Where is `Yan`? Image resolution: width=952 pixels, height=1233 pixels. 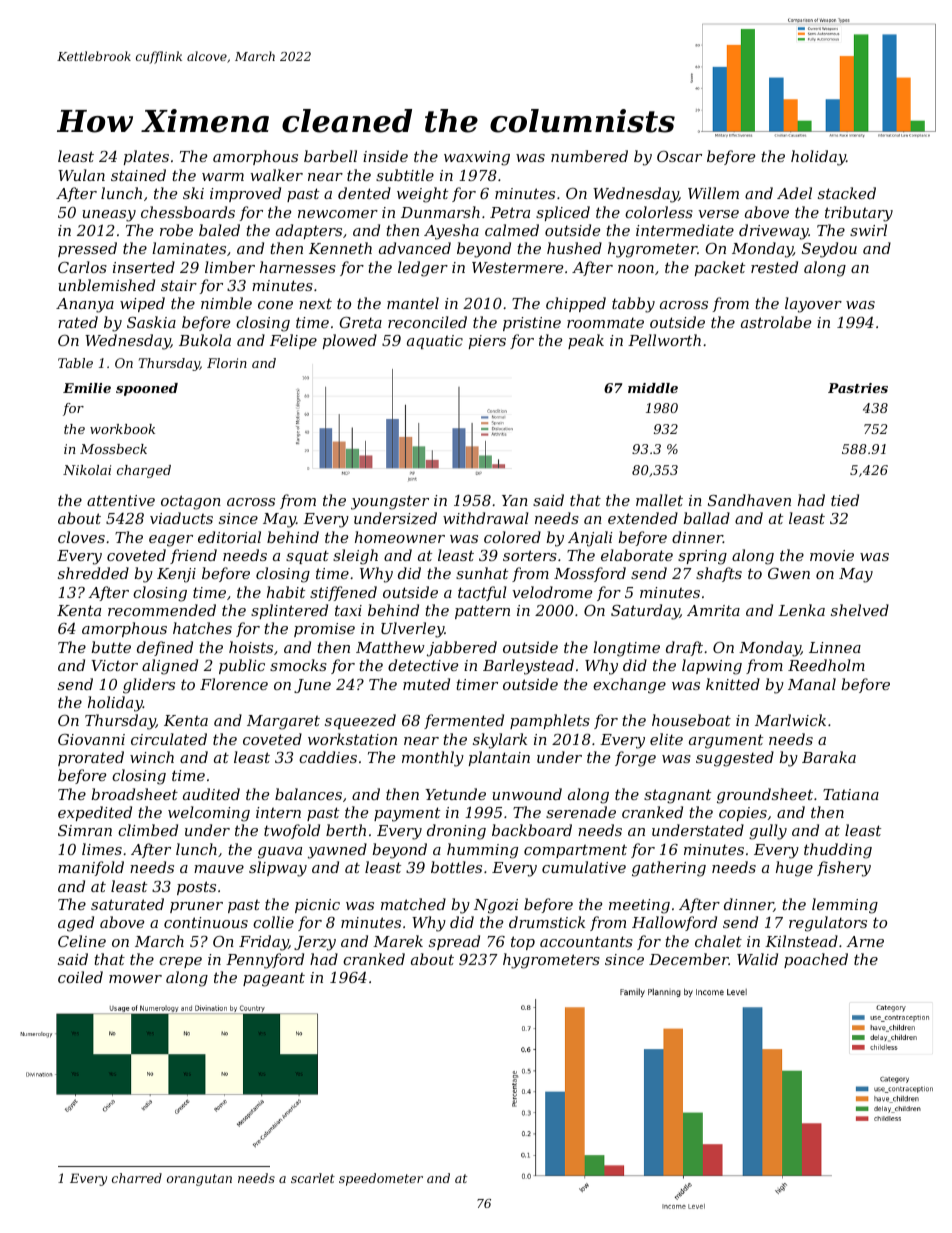 Yan is located at coordinates (515, 500).
